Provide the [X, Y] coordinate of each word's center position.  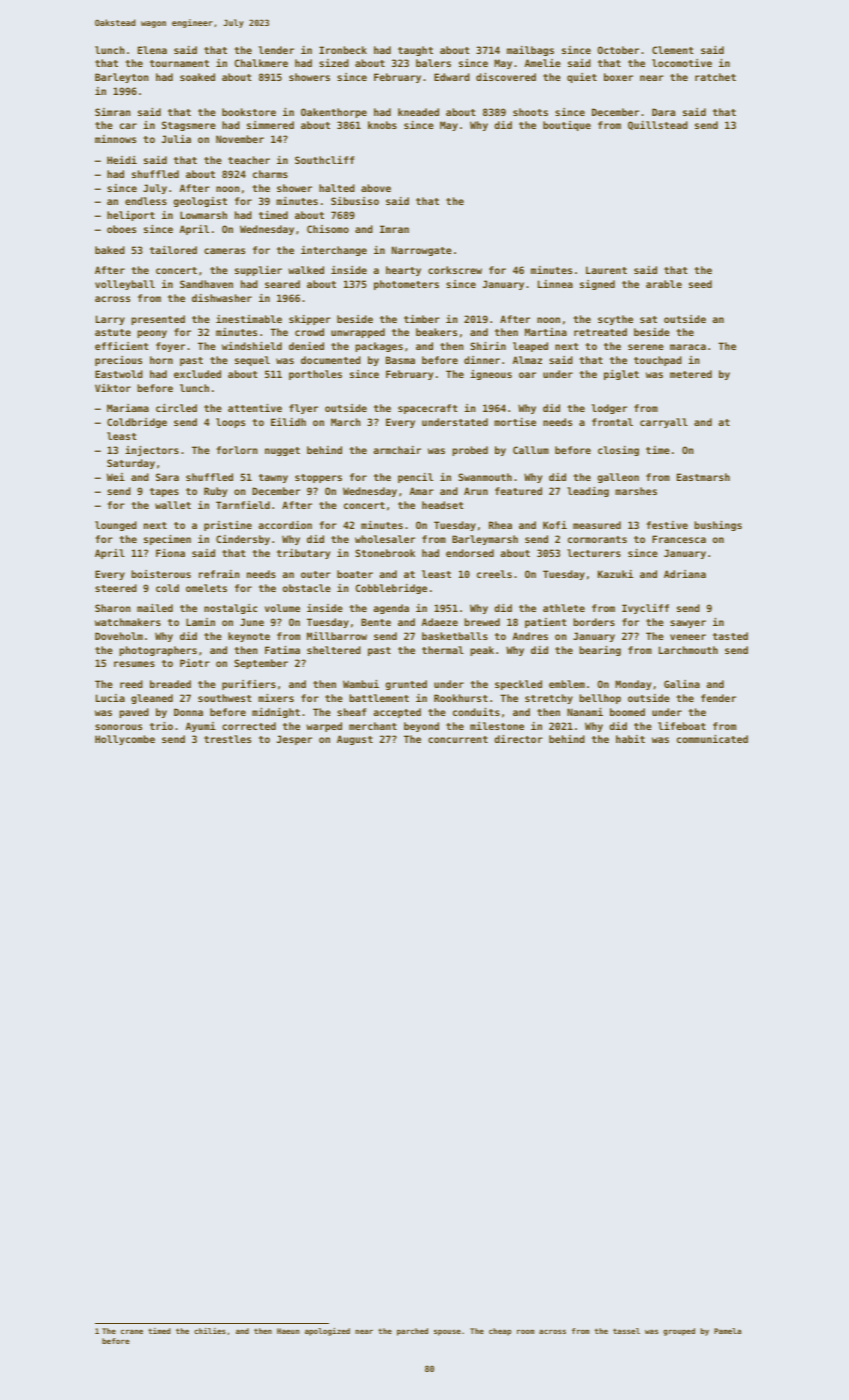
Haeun [288, 1331]
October [618, 50]
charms [270, 174]
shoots [530, 112]
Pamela [727, 1331]
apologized [327, 1332]
